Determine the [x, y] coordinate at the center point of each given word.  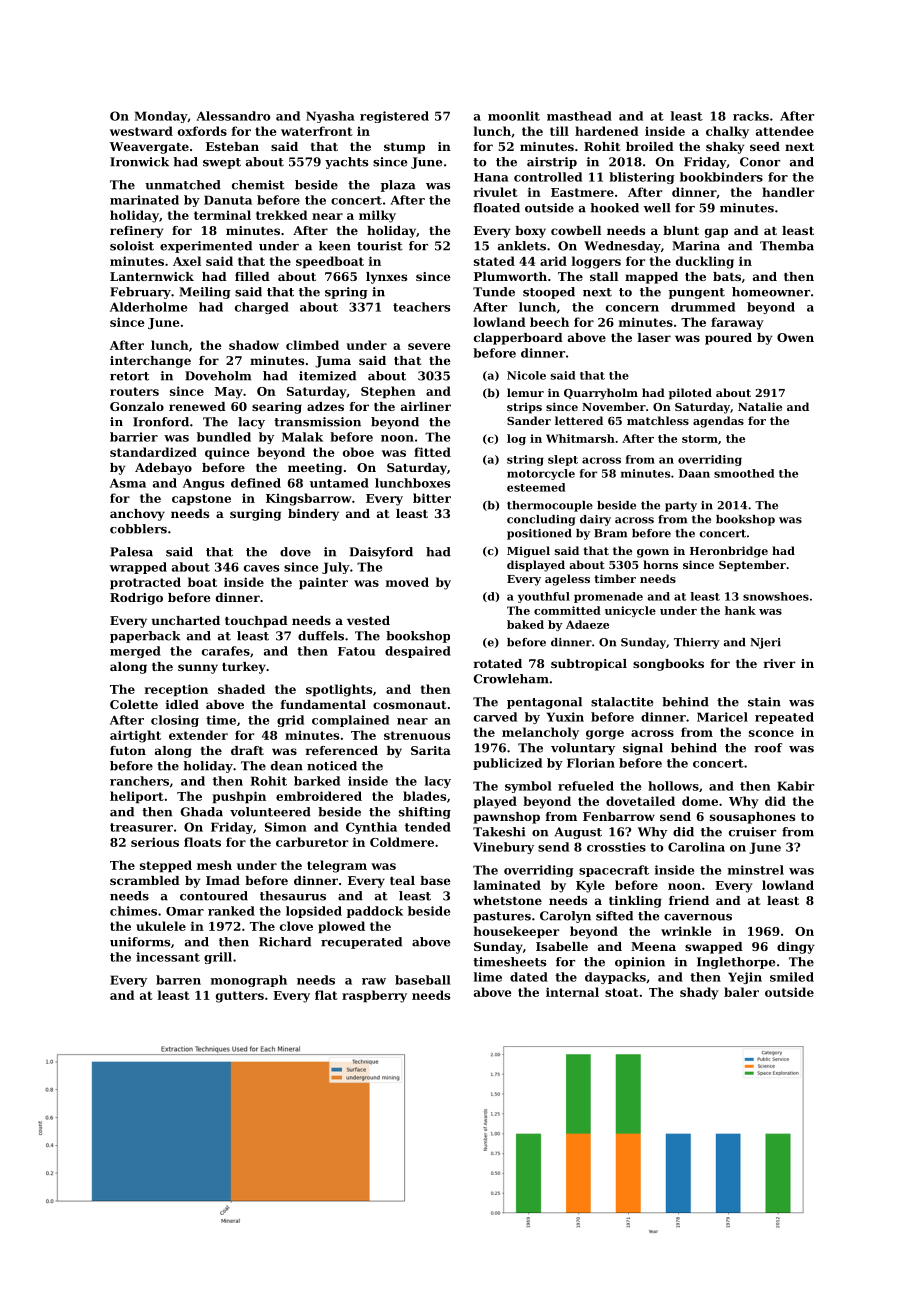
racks [751, 116]
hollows [673, 786]
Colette [134, 704]
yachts [346, 163]
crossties [616, 847]
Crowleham [511, 679]
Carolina [696, 847]
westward [141, 131]
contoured [214, 896]
